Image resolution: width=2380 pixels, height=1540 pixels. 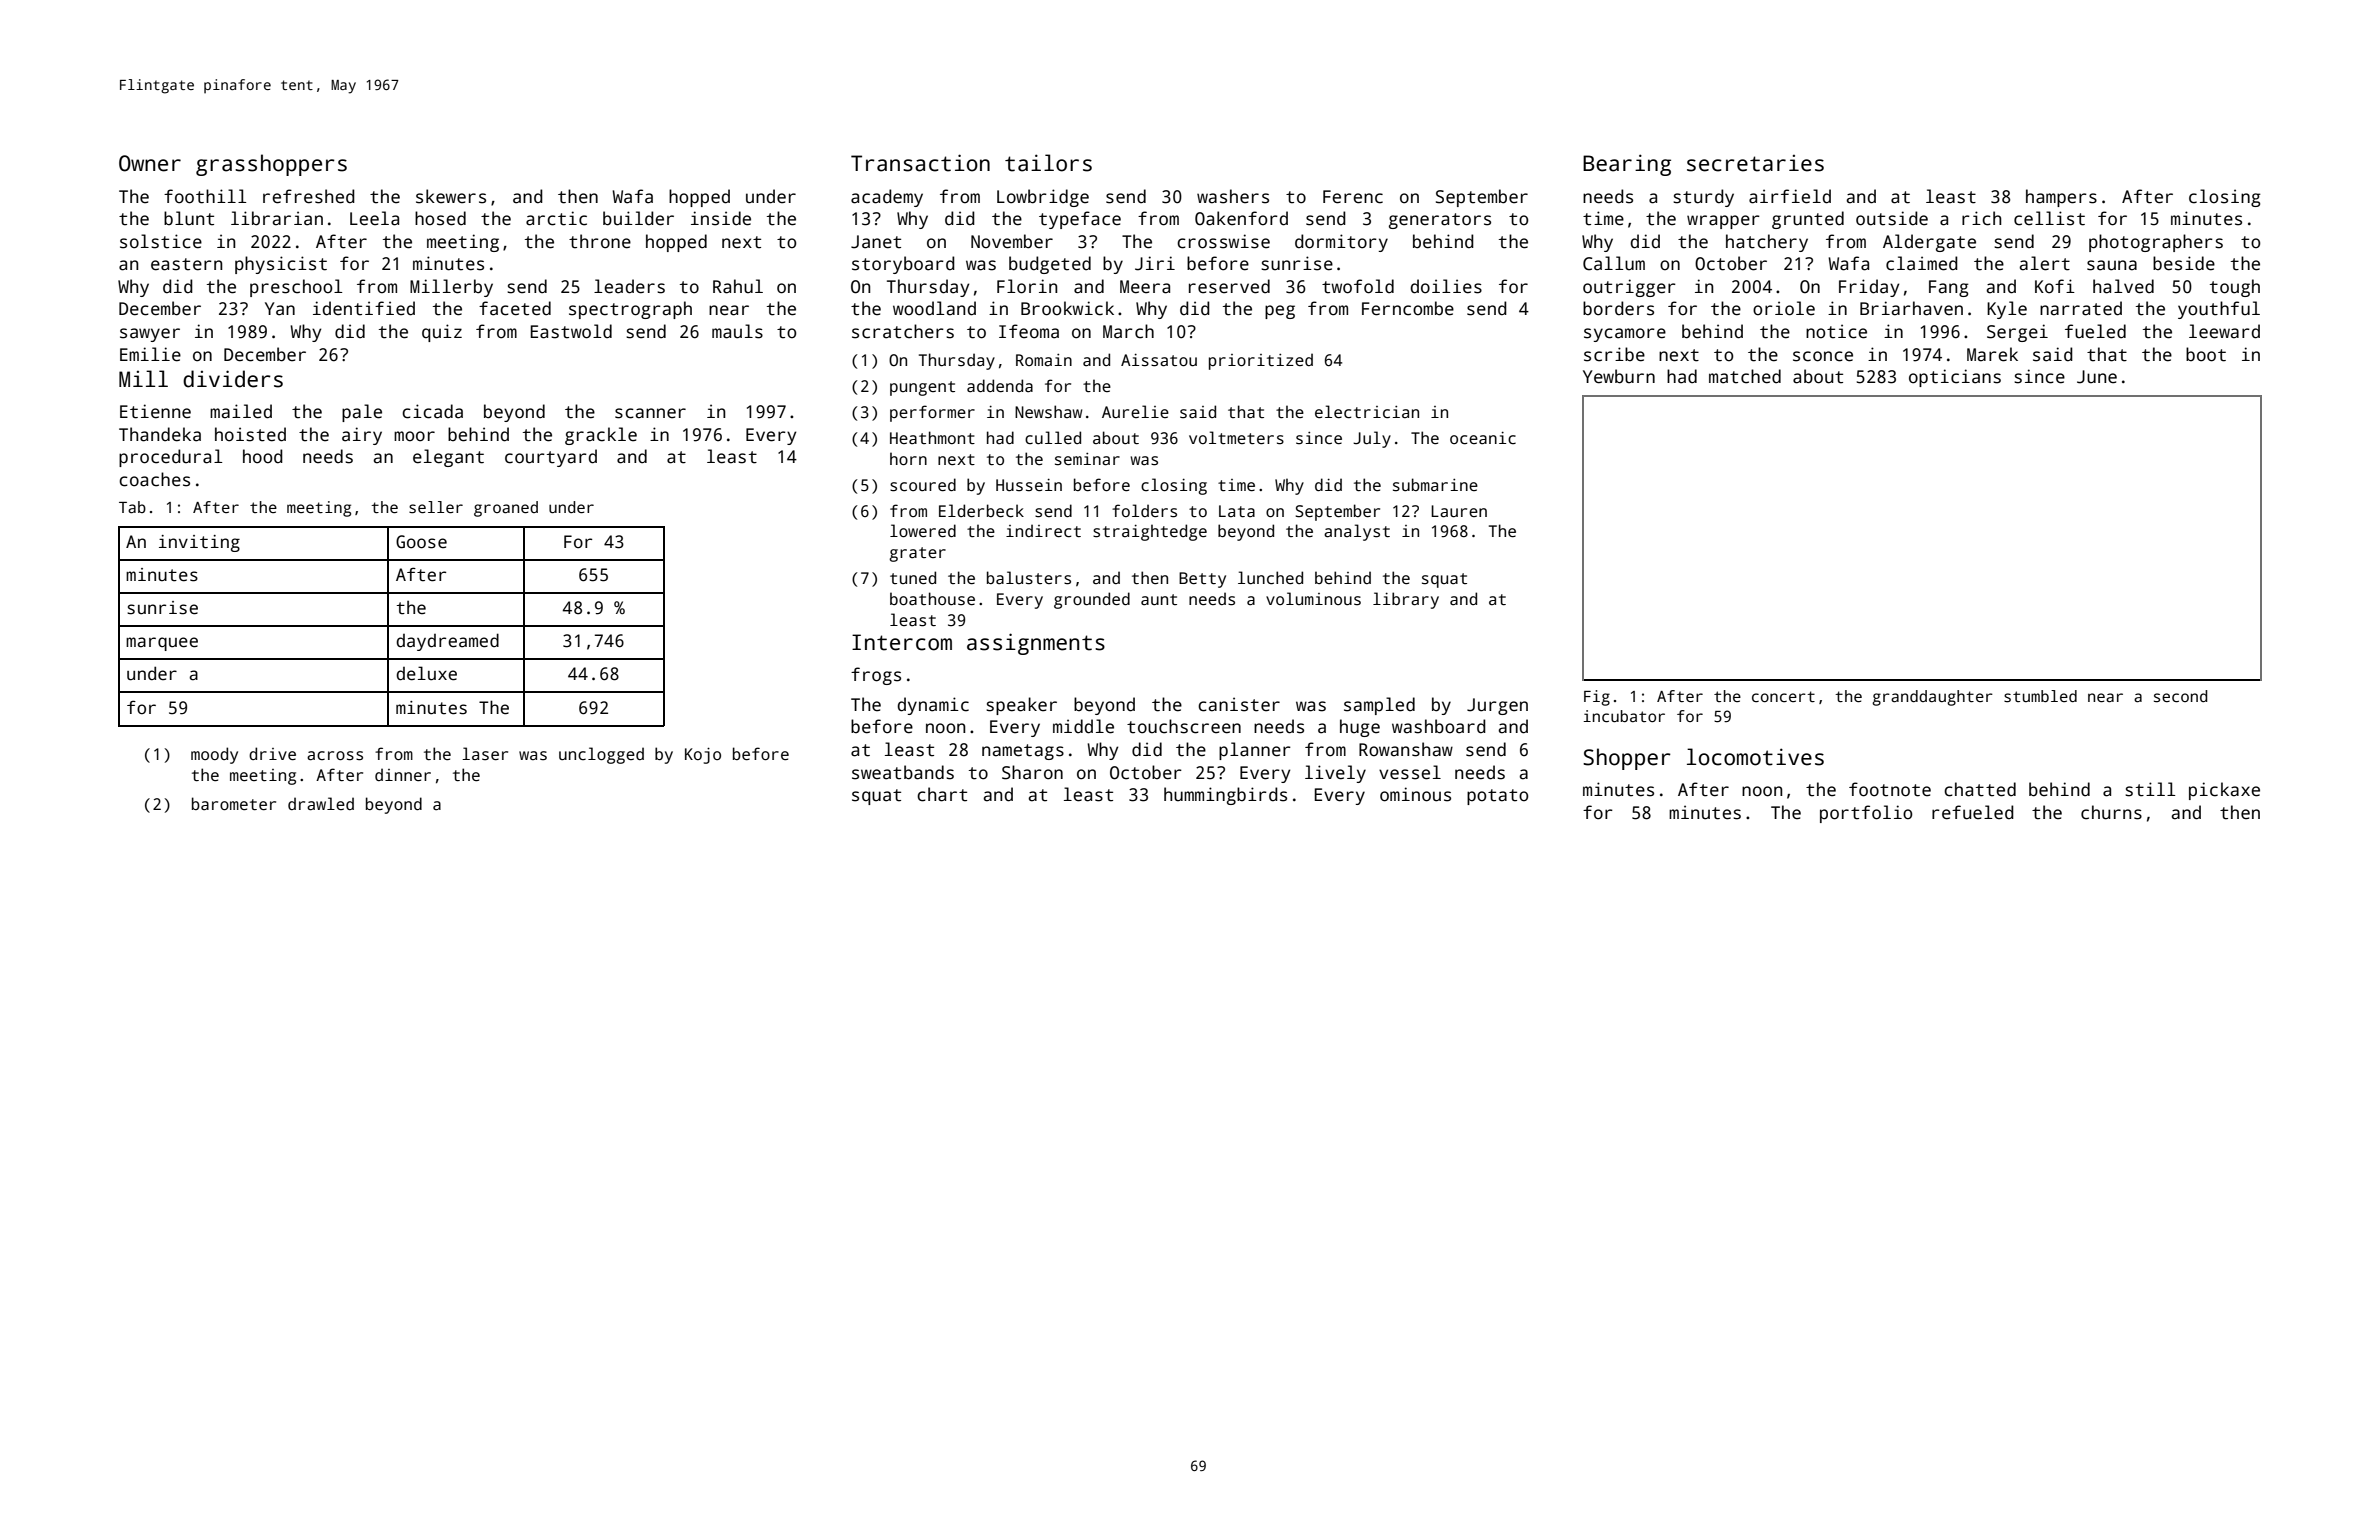 I want to click on secretaries, so click(x=1755, y=163).
